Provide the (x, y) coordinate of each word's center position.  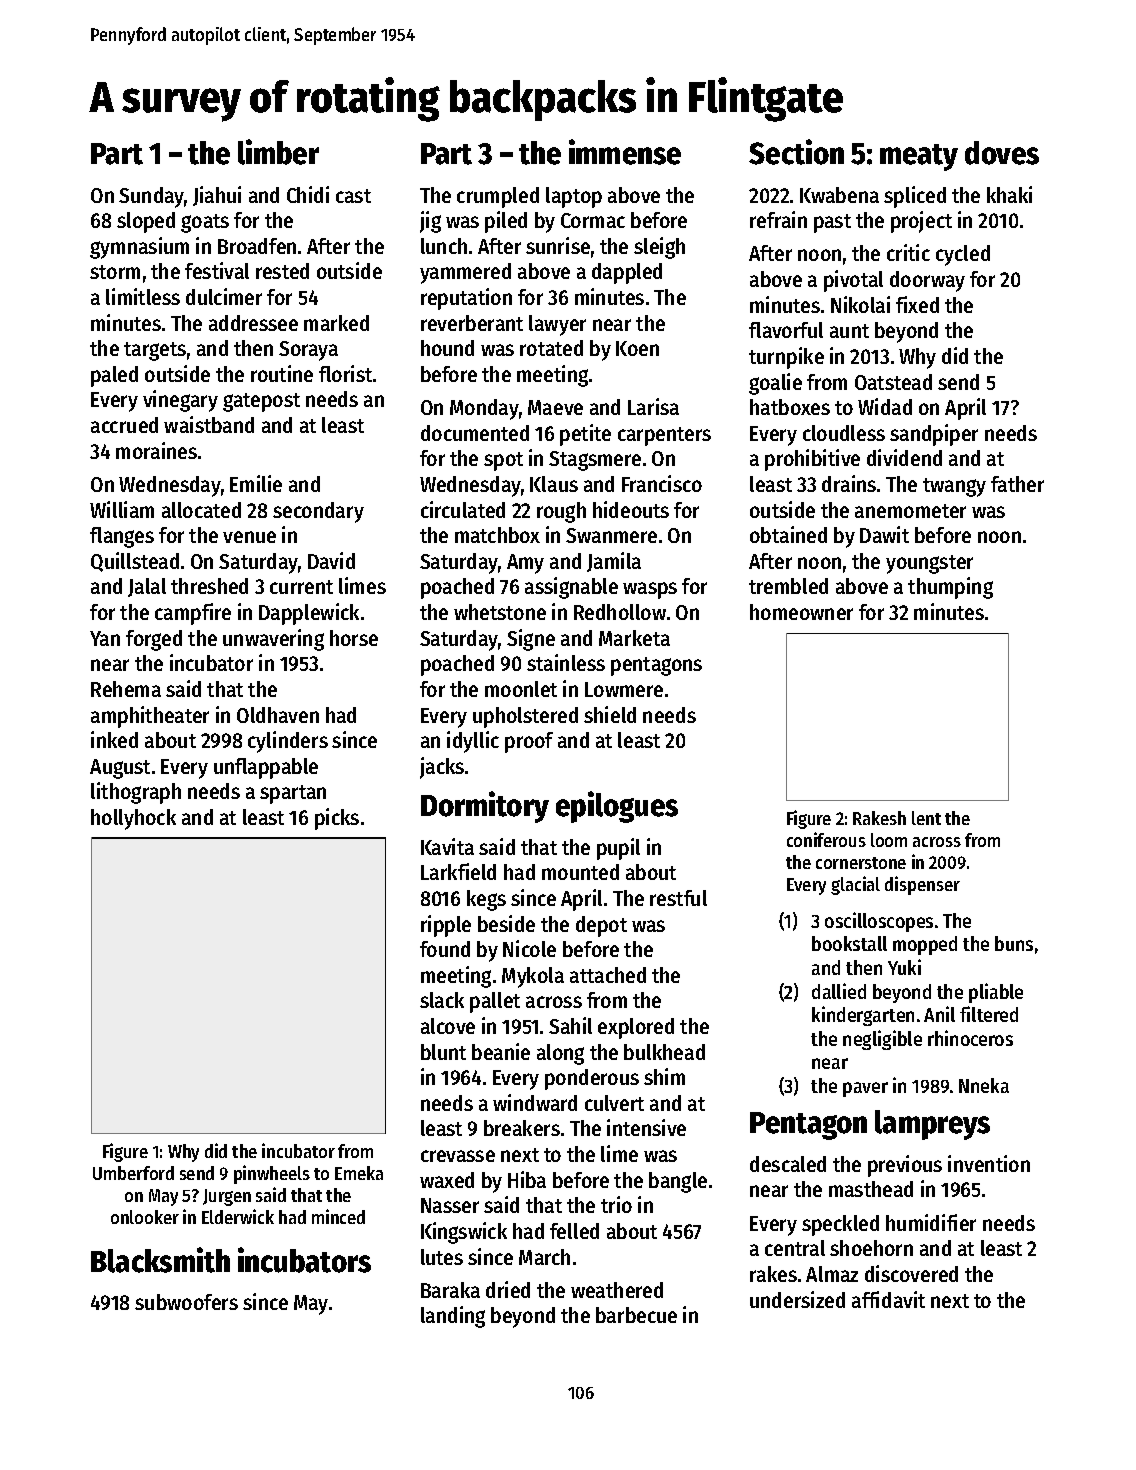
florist (345, 373)
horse (354, 638)
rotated (551, 348)
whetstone (500, 612)
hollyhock (133, 819)
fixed (917, 304)
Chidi (308, 194)
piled (506, 222)
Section (796, 152)
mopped (925, 945)
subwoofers (186, 1302)
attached (608, 975)
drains (849, 483)
